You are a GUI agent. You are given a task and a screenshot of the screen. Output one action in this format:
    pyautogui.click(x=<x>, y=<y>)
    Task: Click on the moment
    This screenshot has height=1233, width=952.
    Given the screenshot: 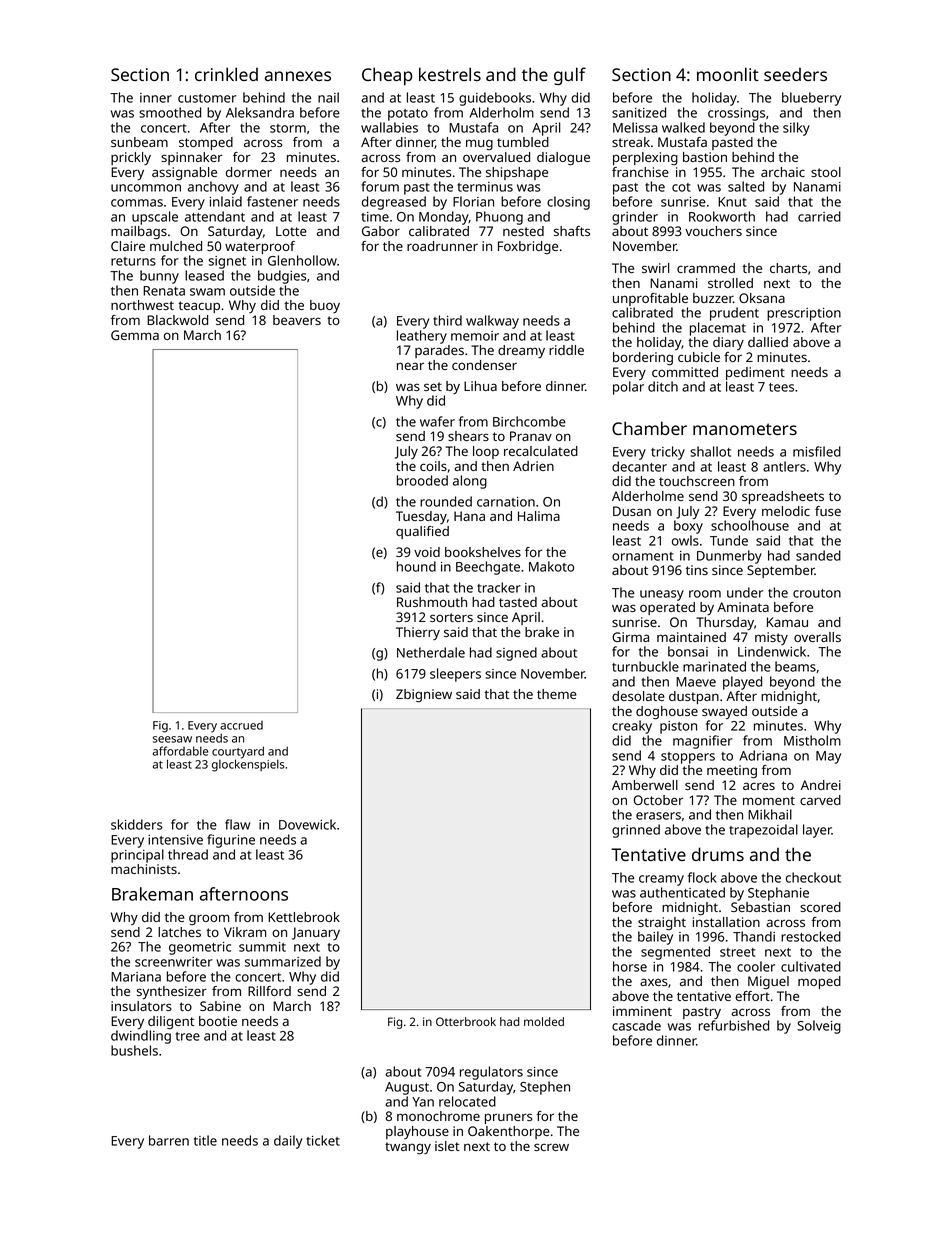 What is the action you would take?
    pyautogui.click(x=769, y=800)
